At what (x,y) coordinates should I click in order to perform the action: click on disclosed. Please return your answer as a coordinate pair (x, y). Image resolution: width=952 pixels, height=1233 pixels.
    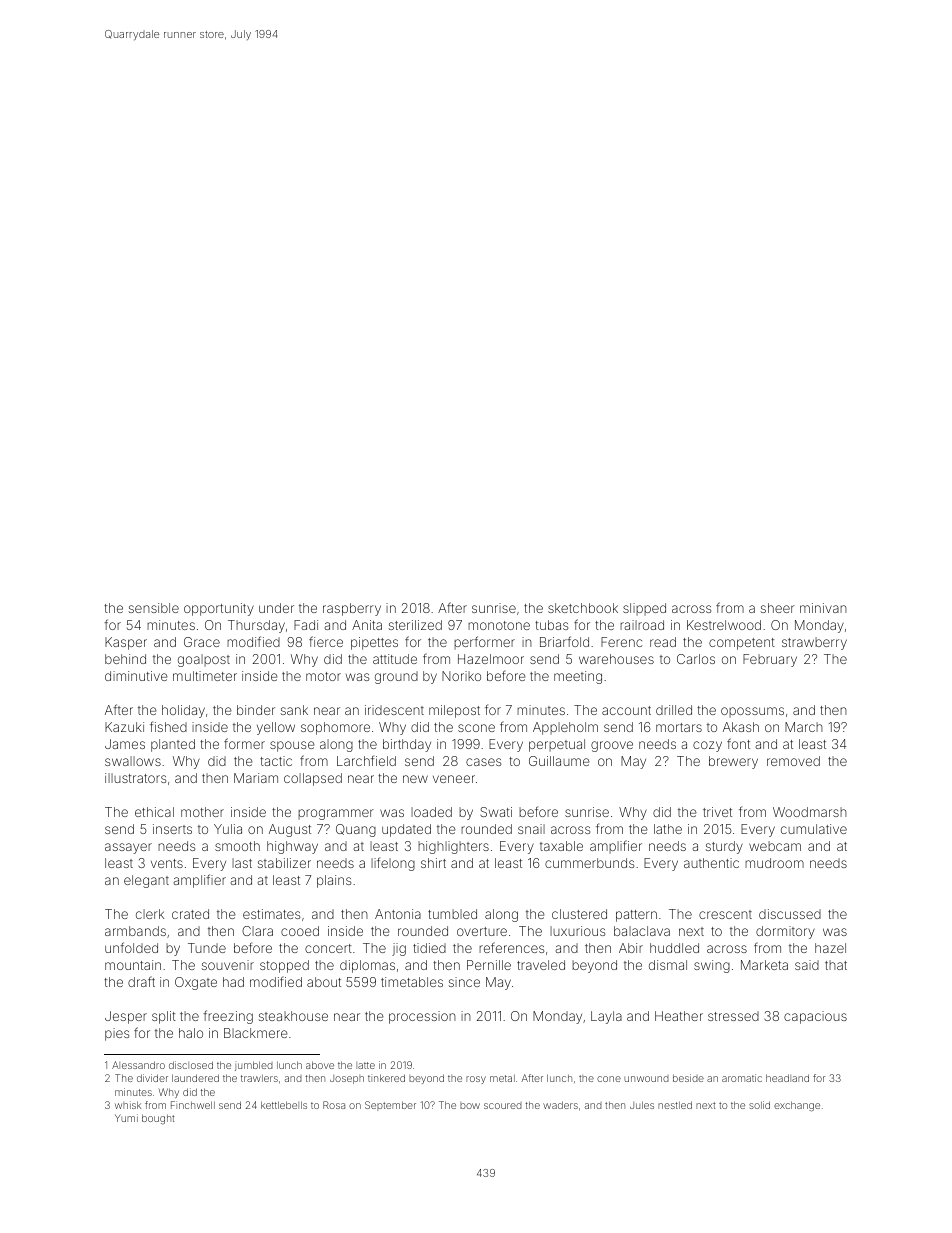
    Looking at the image, I should click on (191, 1065).
